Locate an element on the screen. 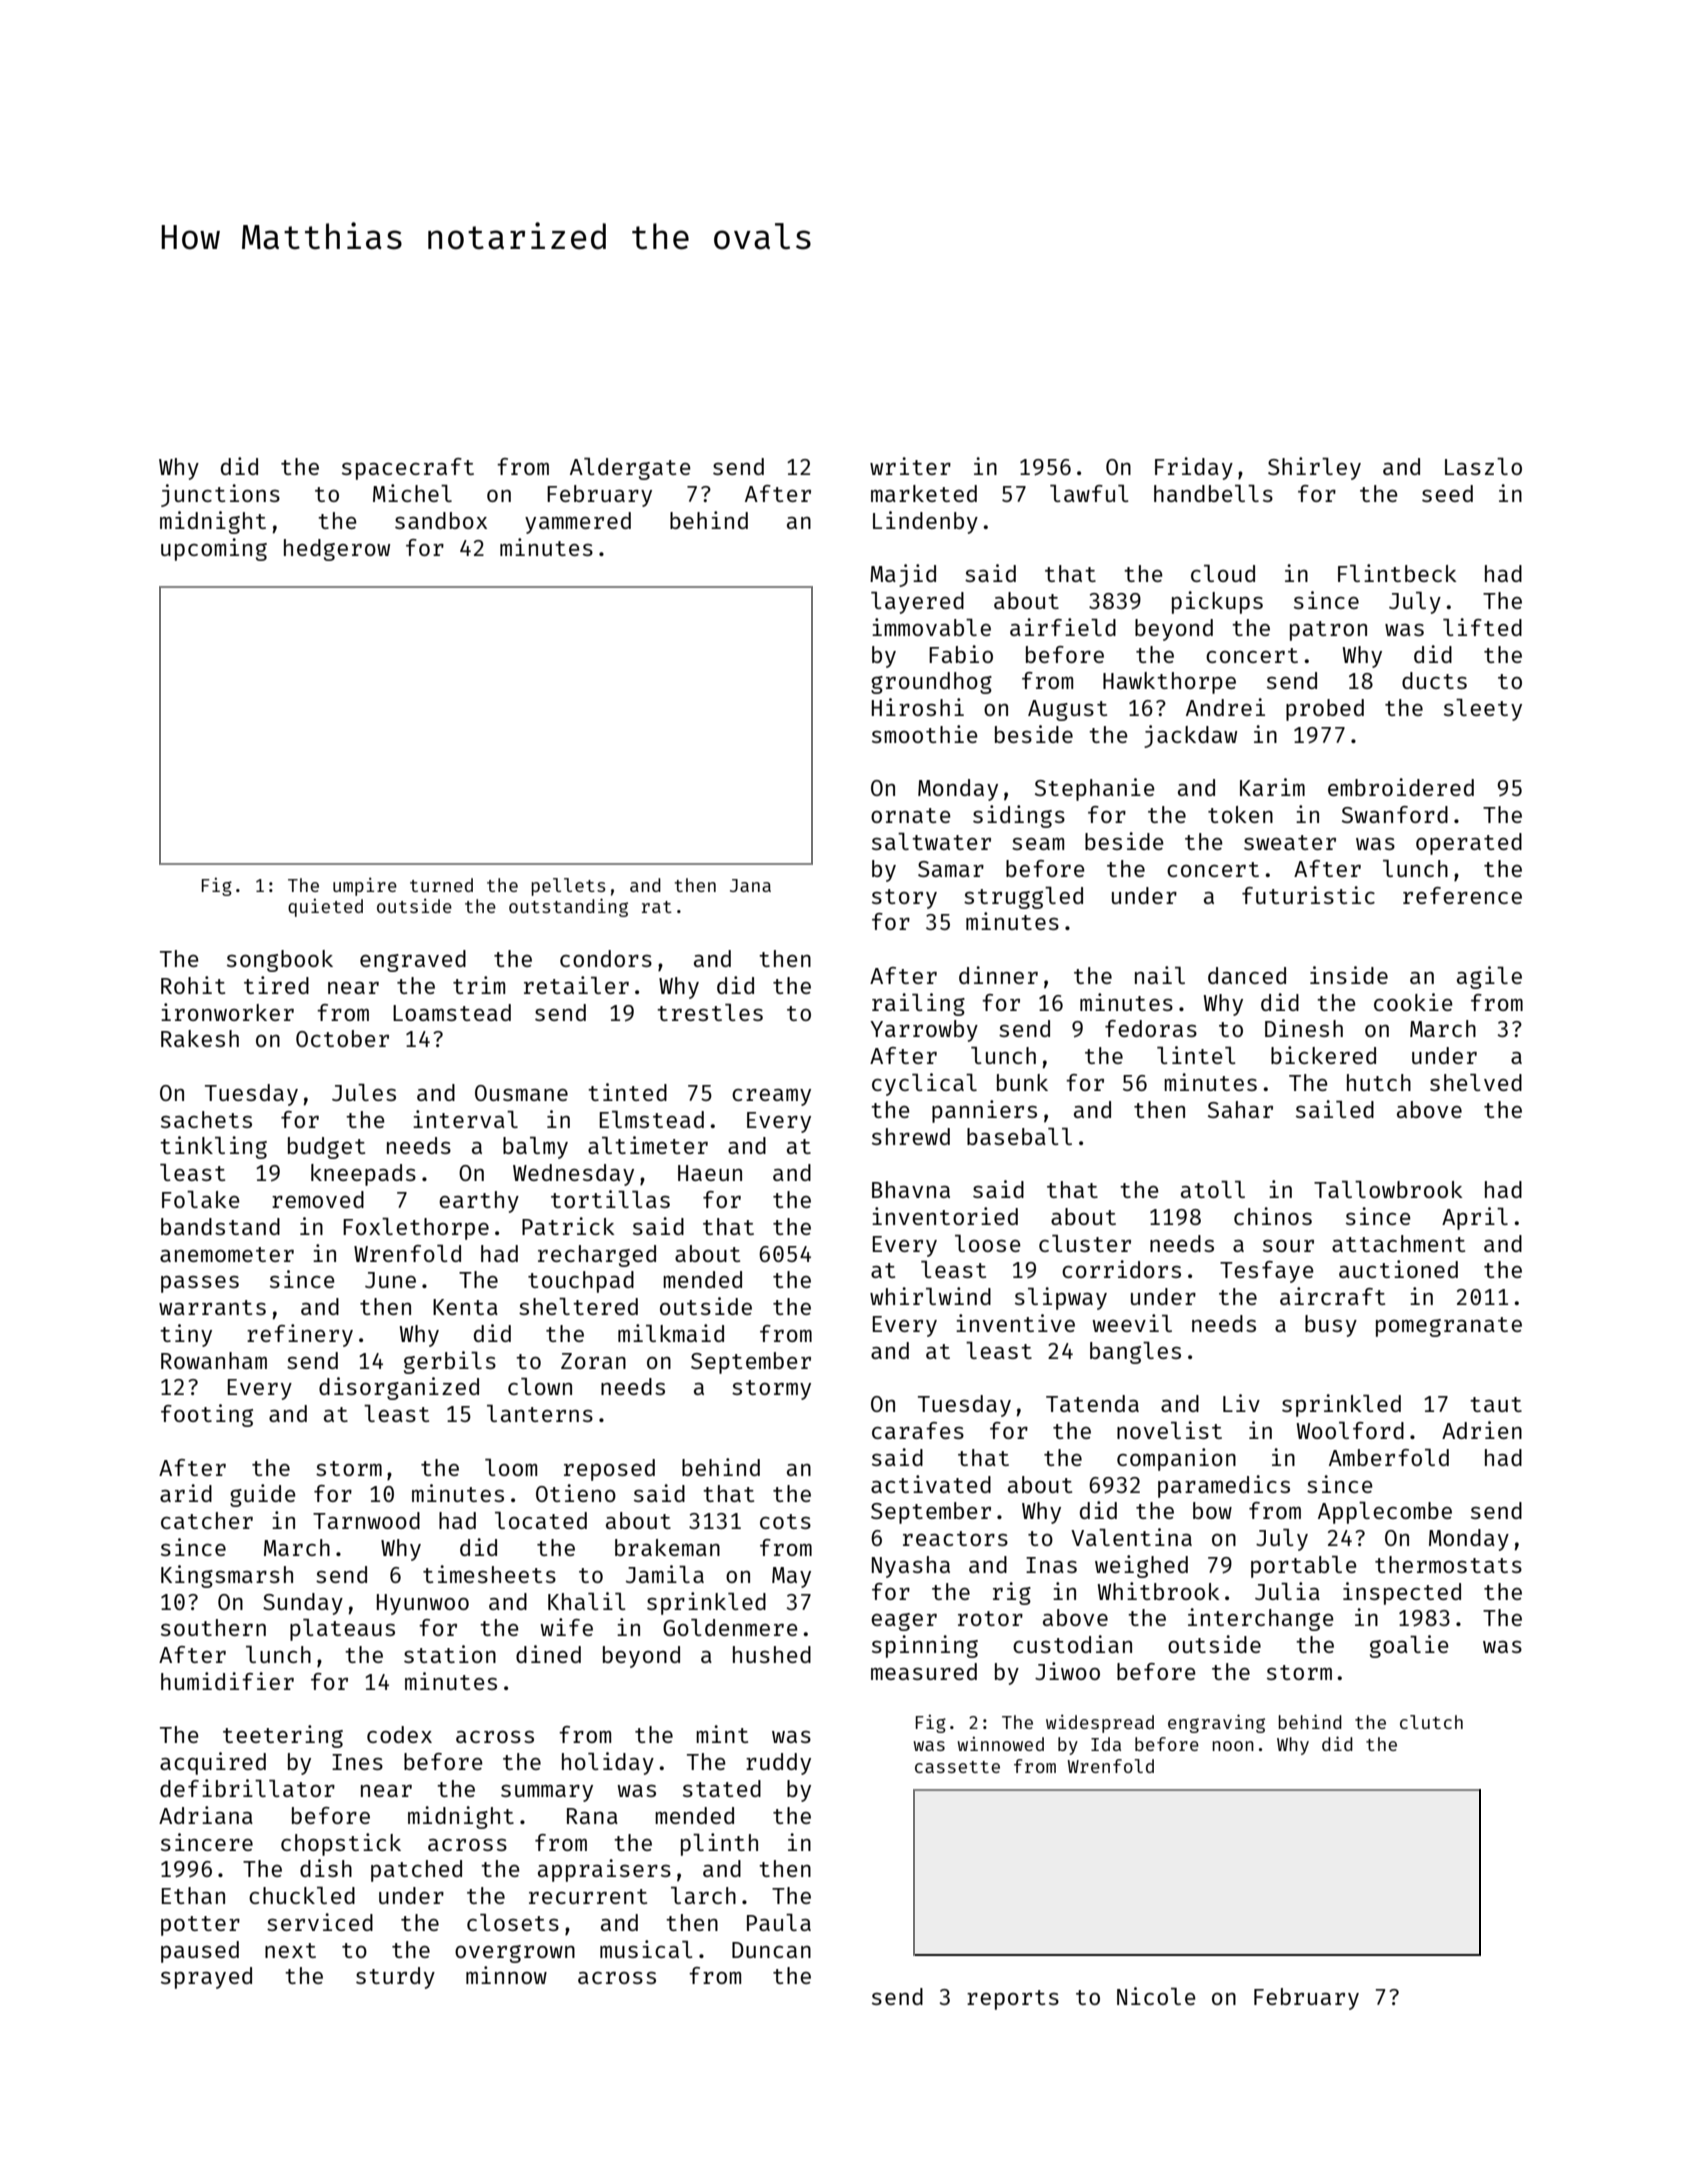  Rohit is located at coordinates (193, 985).
